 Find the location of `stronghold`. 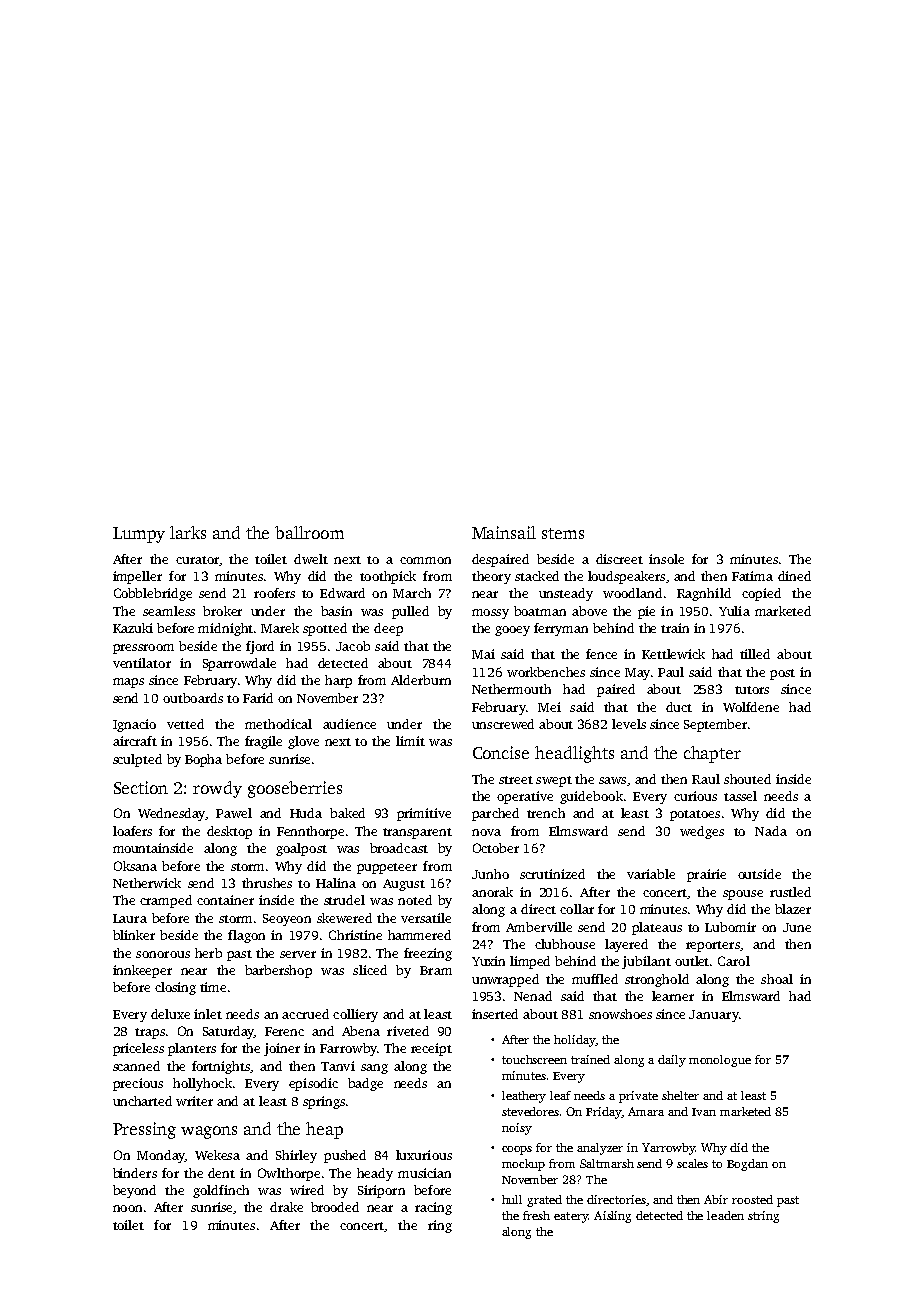

stronghold is located at coordinates (657, 980).
